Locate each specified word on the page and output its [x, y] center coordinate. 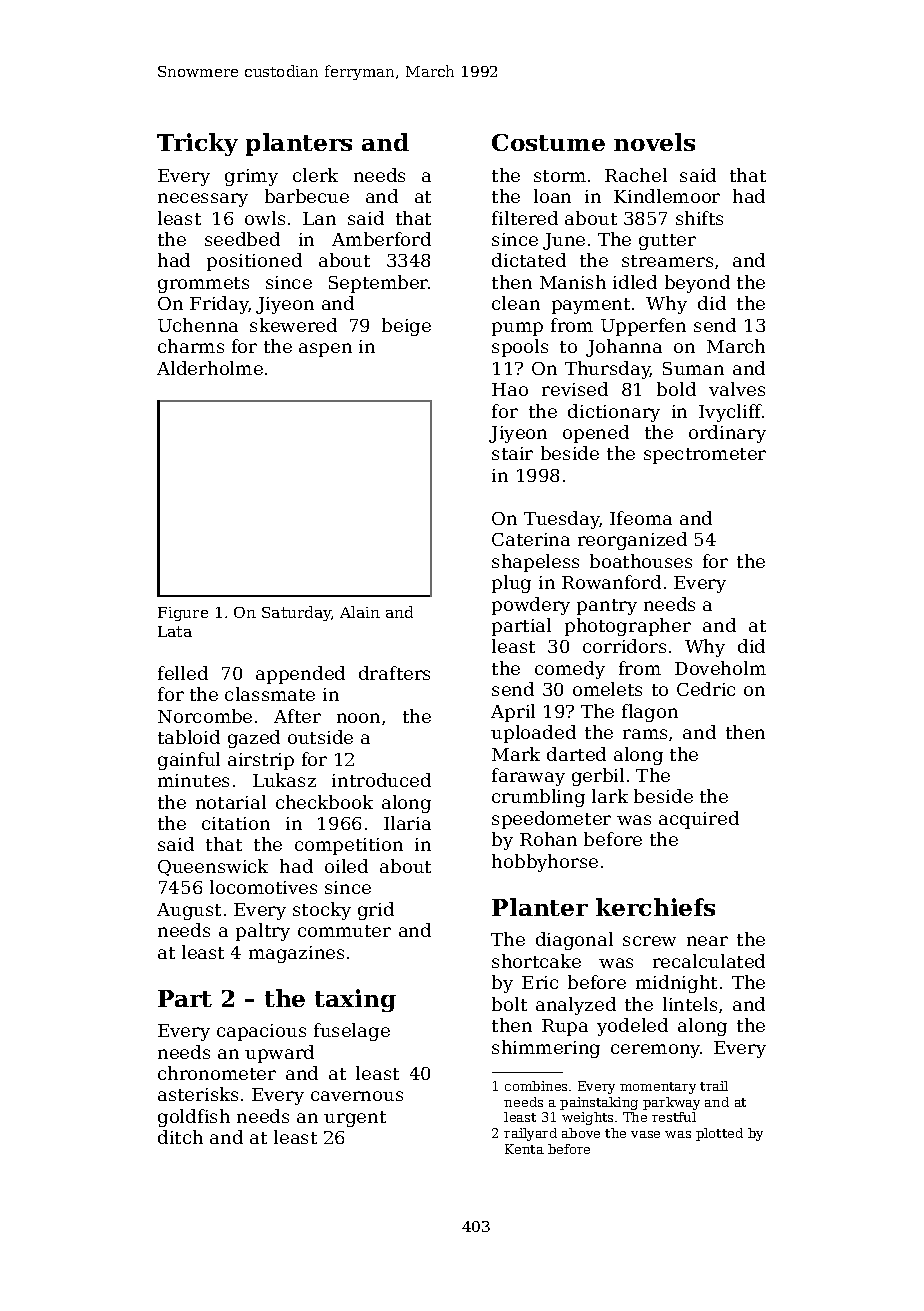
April [513, 713]
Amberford [381, 239]
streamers [667, 261]
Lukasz [284, 780]
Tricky [197, 144]
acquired [699, 820]
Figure [183, 614]
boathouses [641, 561]
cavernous [357, 1096]
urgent [355, 1119]
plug [511, 584]
